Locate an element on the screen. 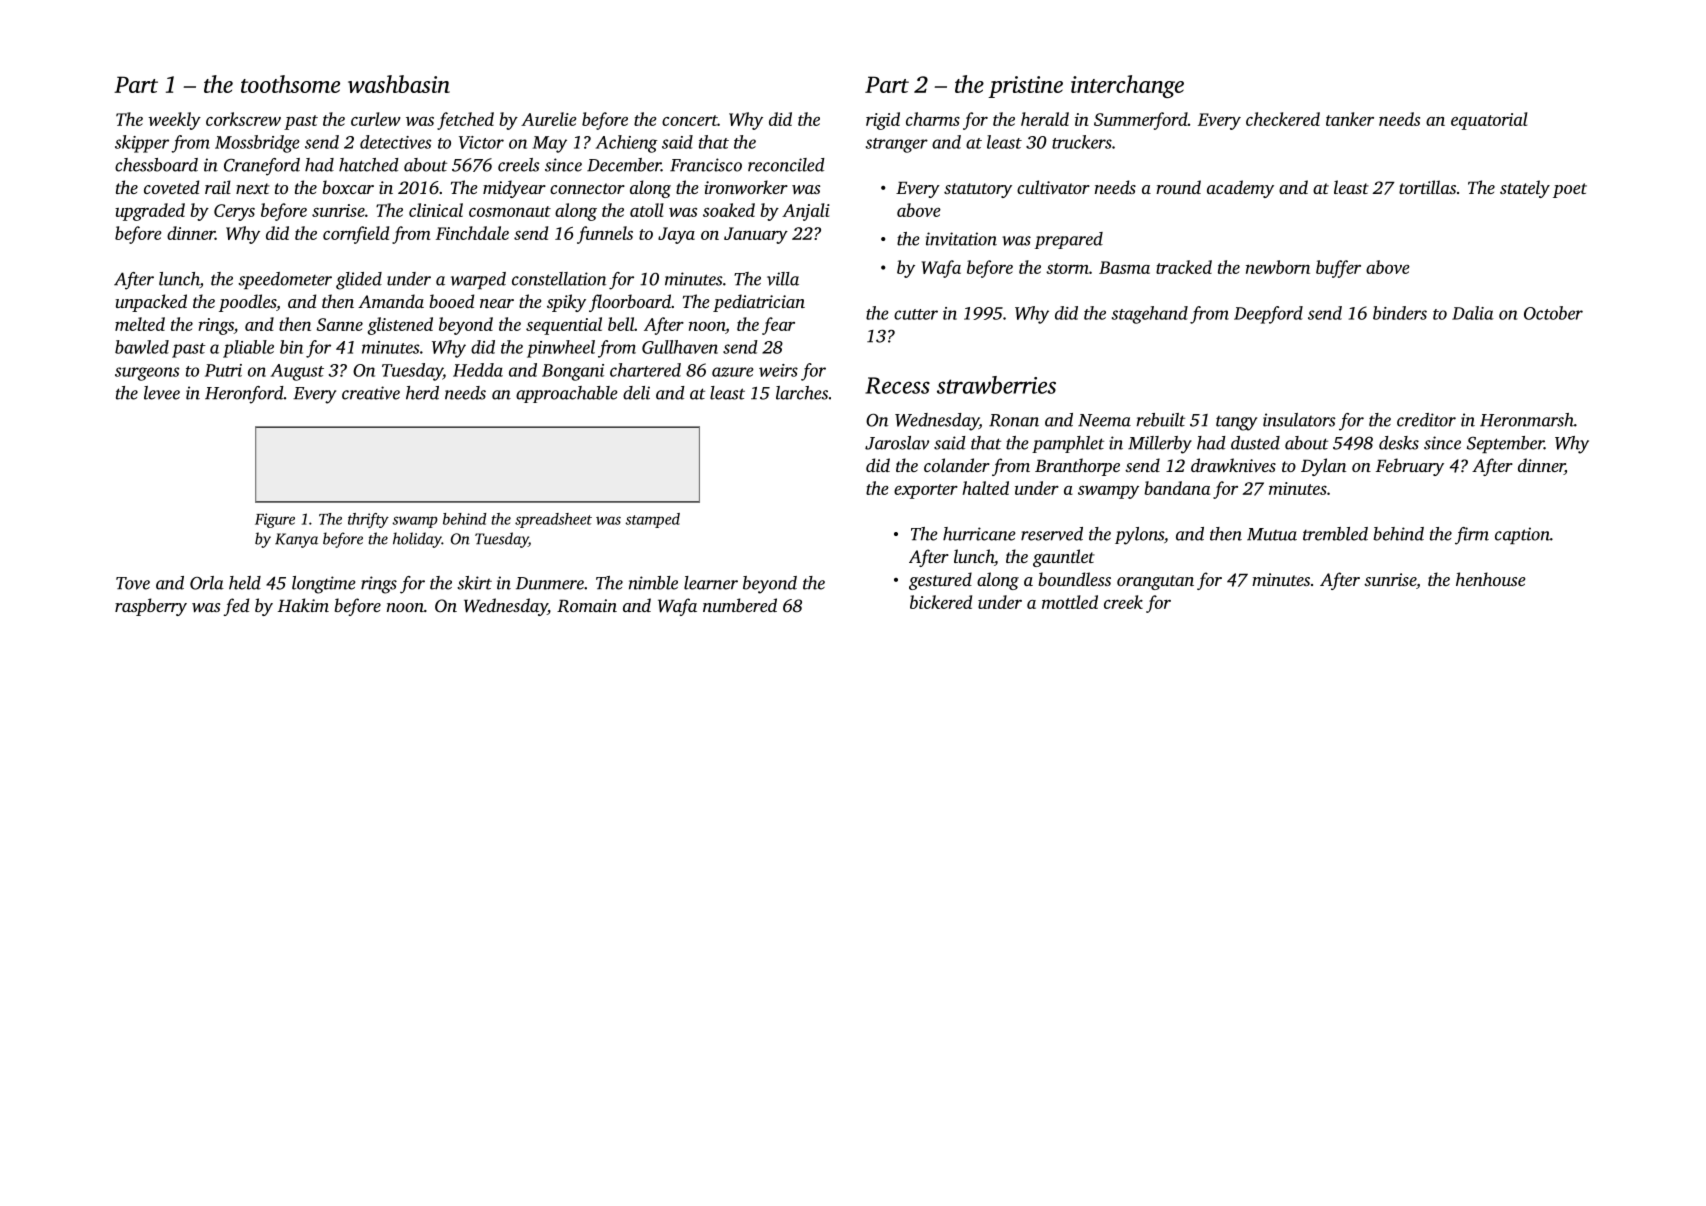 The width and height of the screenshot is (1706, 1206). equatorial is located at coordinates (1489, 121).
